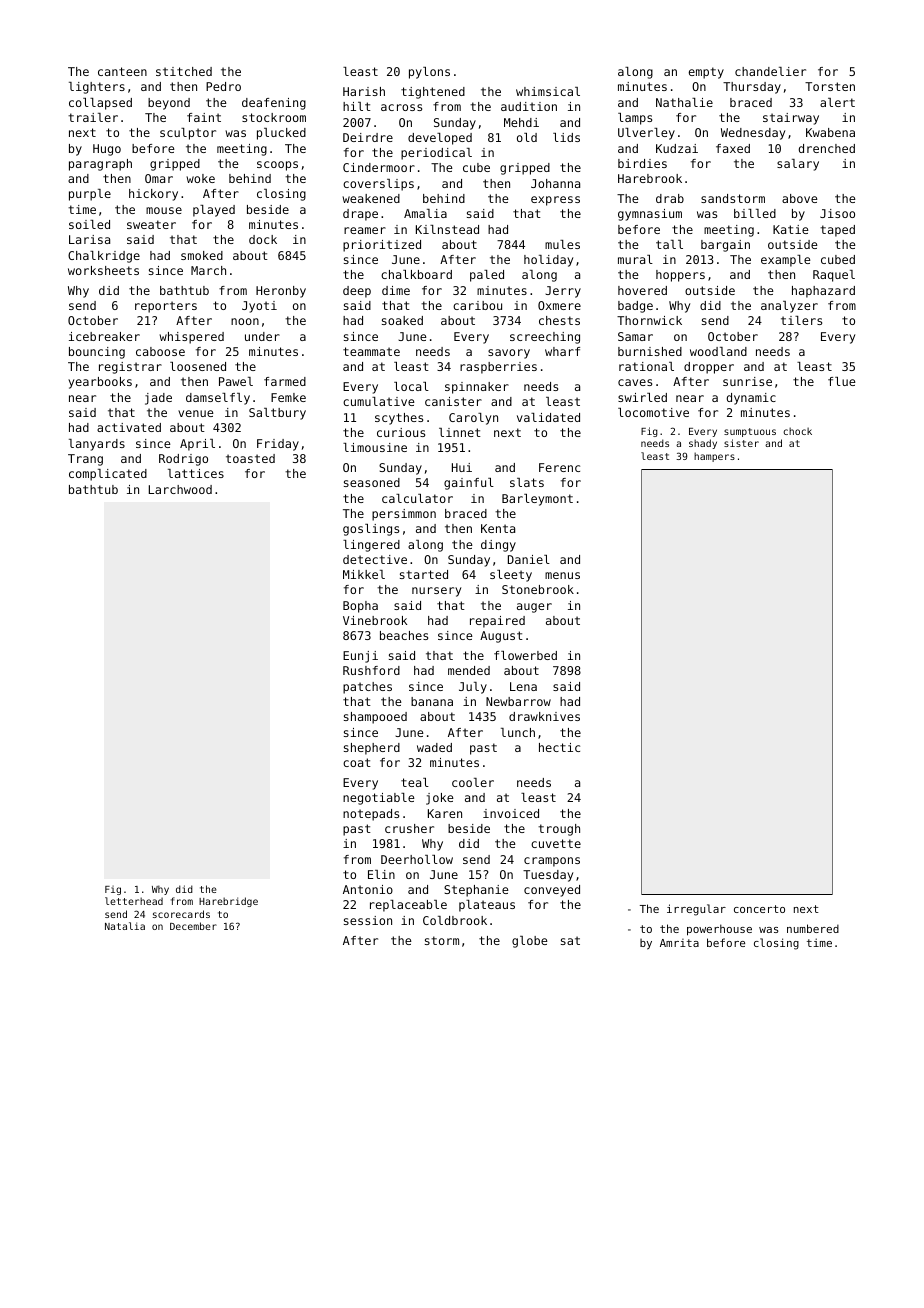  Describe the element at coordinates (679, 943) in the screenshot. I see `Amrita` at that location.
